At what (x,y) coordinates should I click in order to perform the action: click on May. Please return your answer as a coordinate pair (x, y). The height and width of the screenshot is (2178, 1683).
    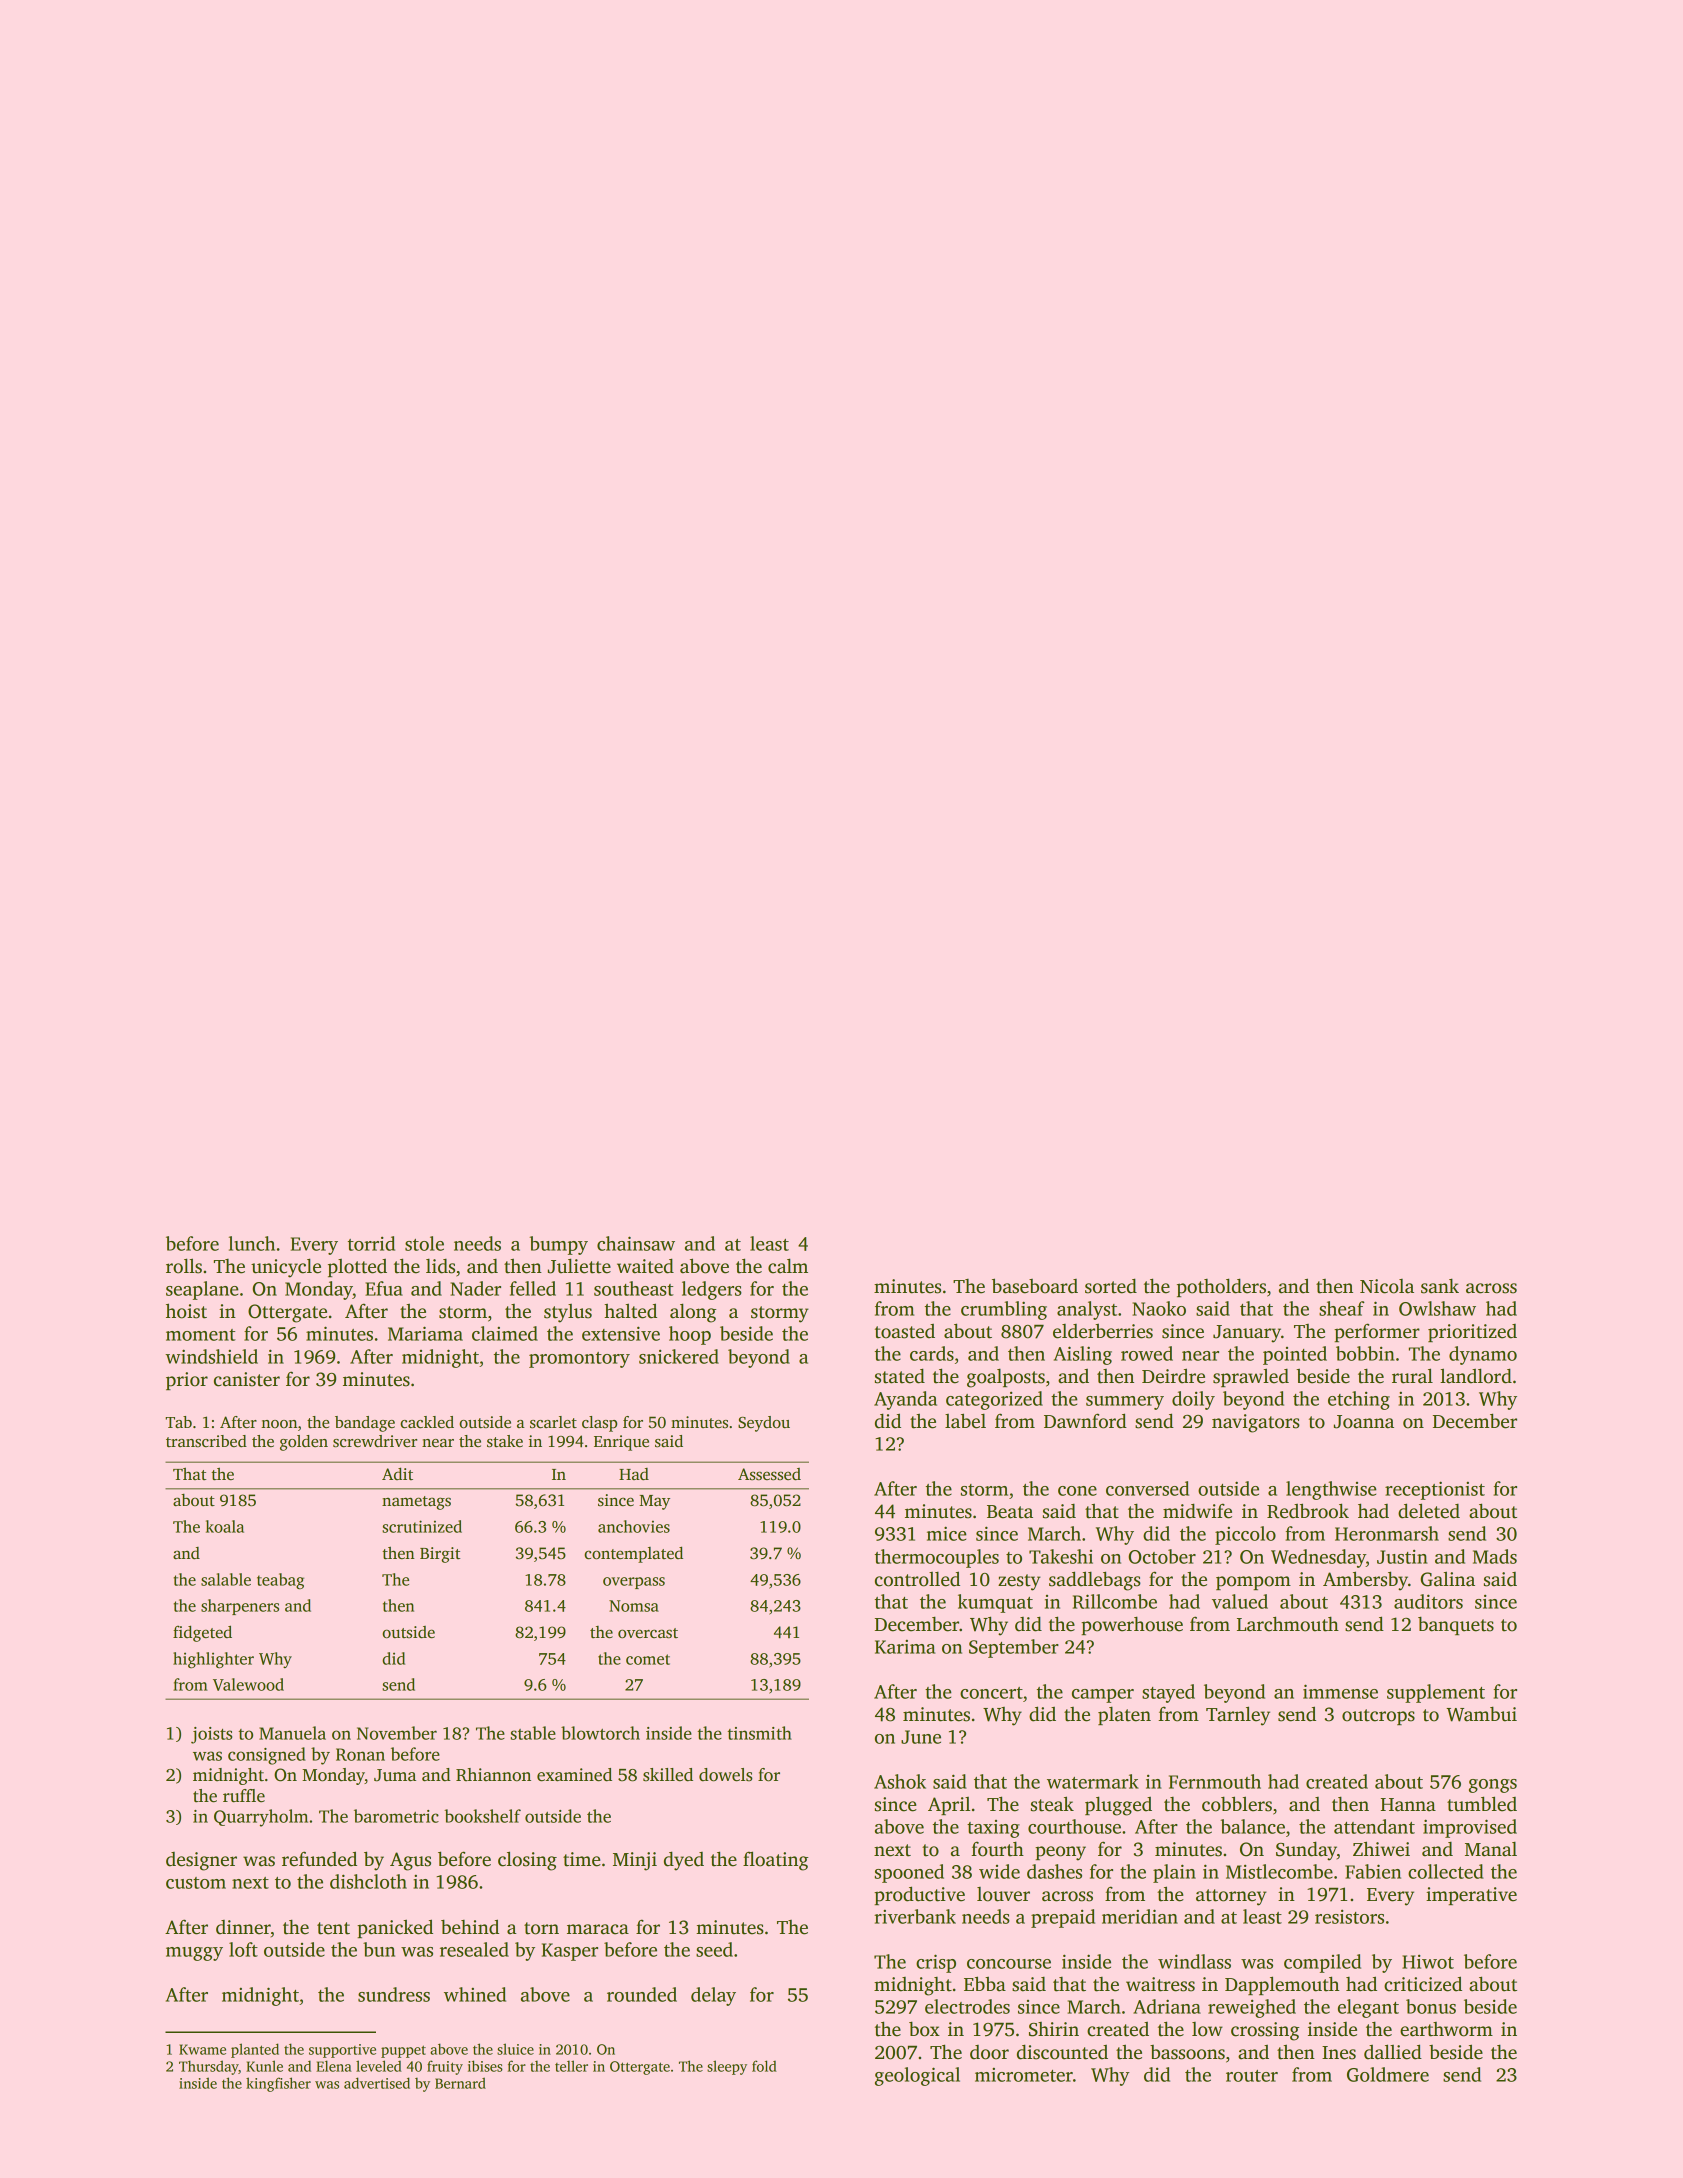
    Looking at the image, I should click on (654, 1502).
